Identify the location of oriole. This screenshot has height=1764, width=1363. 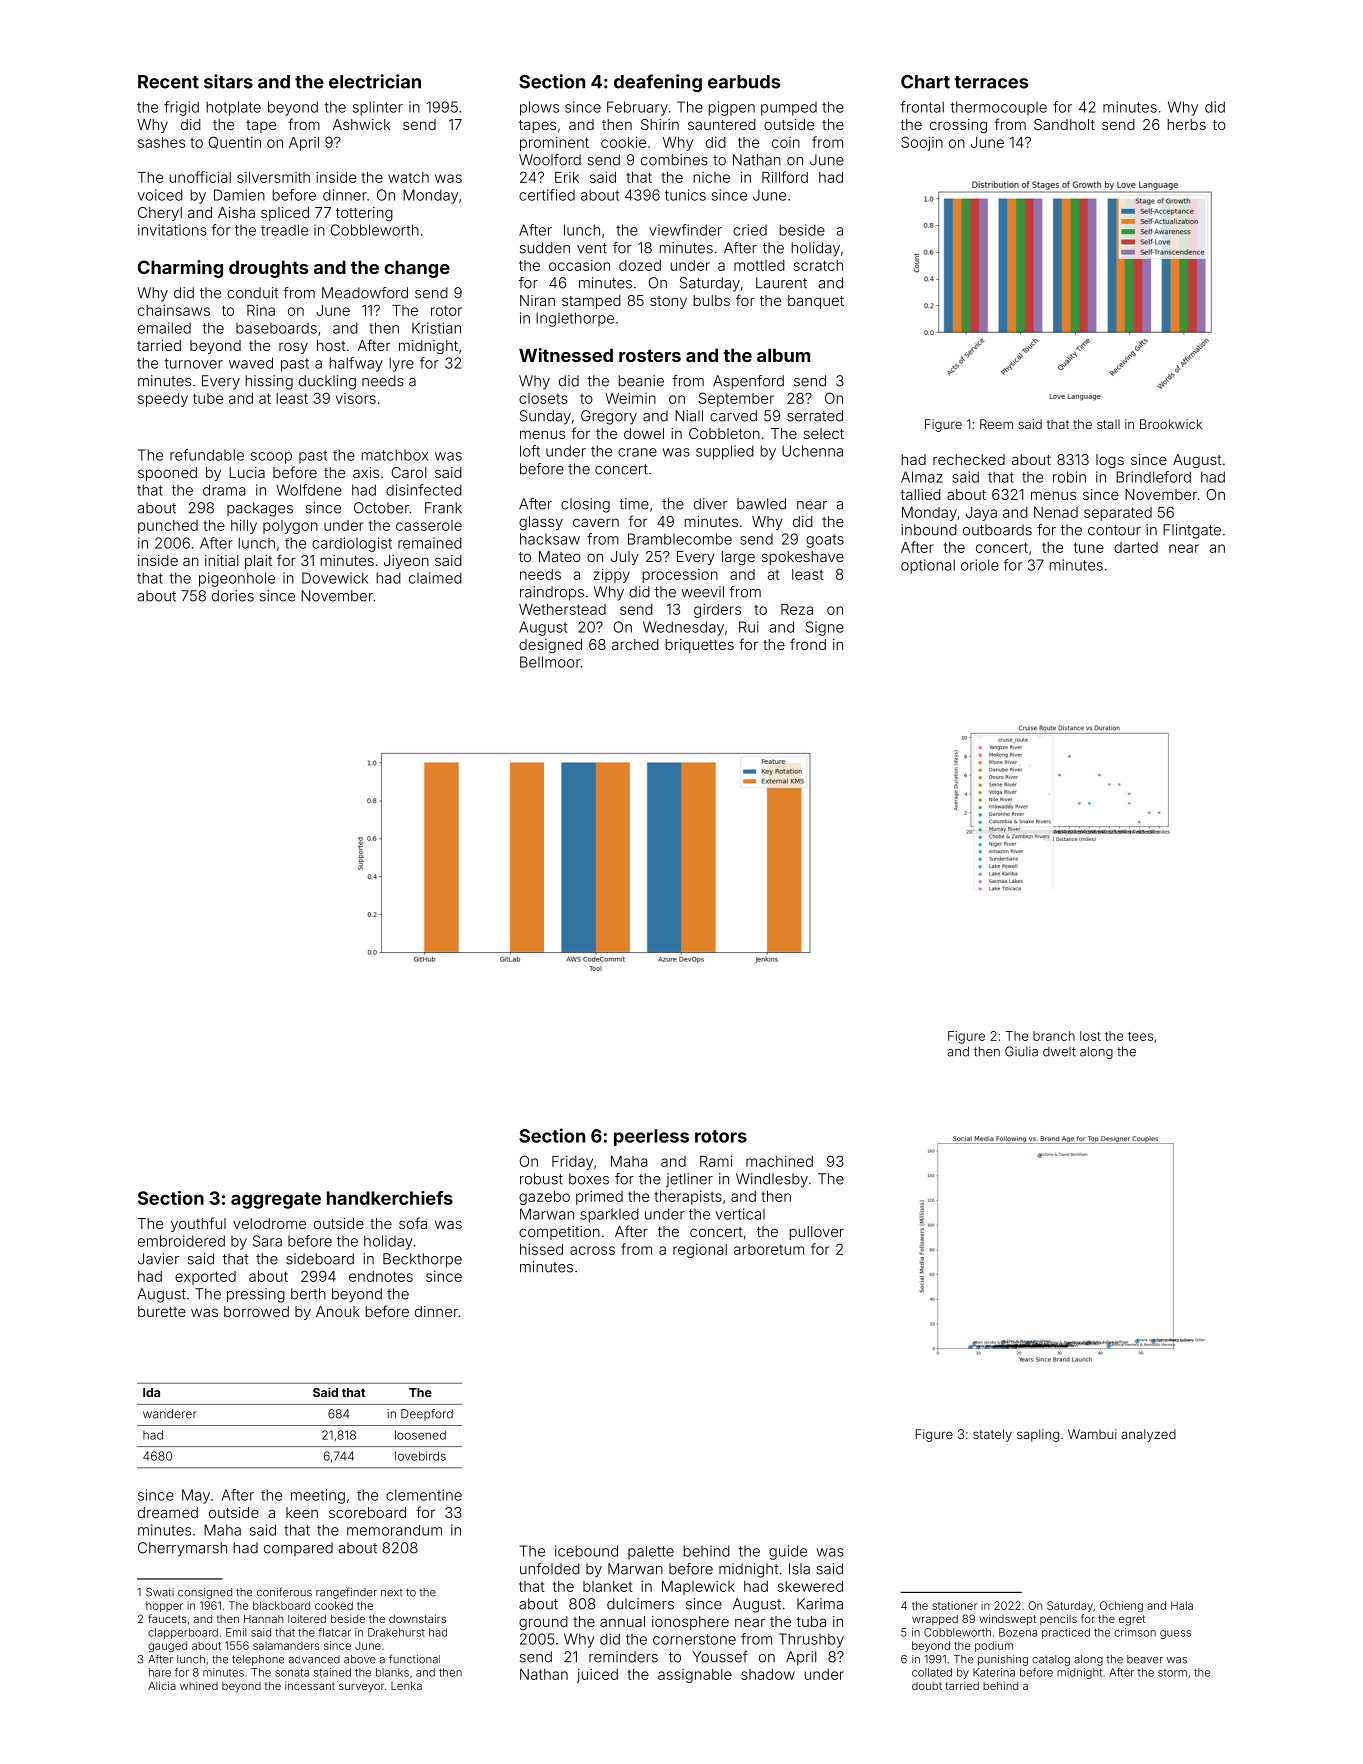
(980, 565).
